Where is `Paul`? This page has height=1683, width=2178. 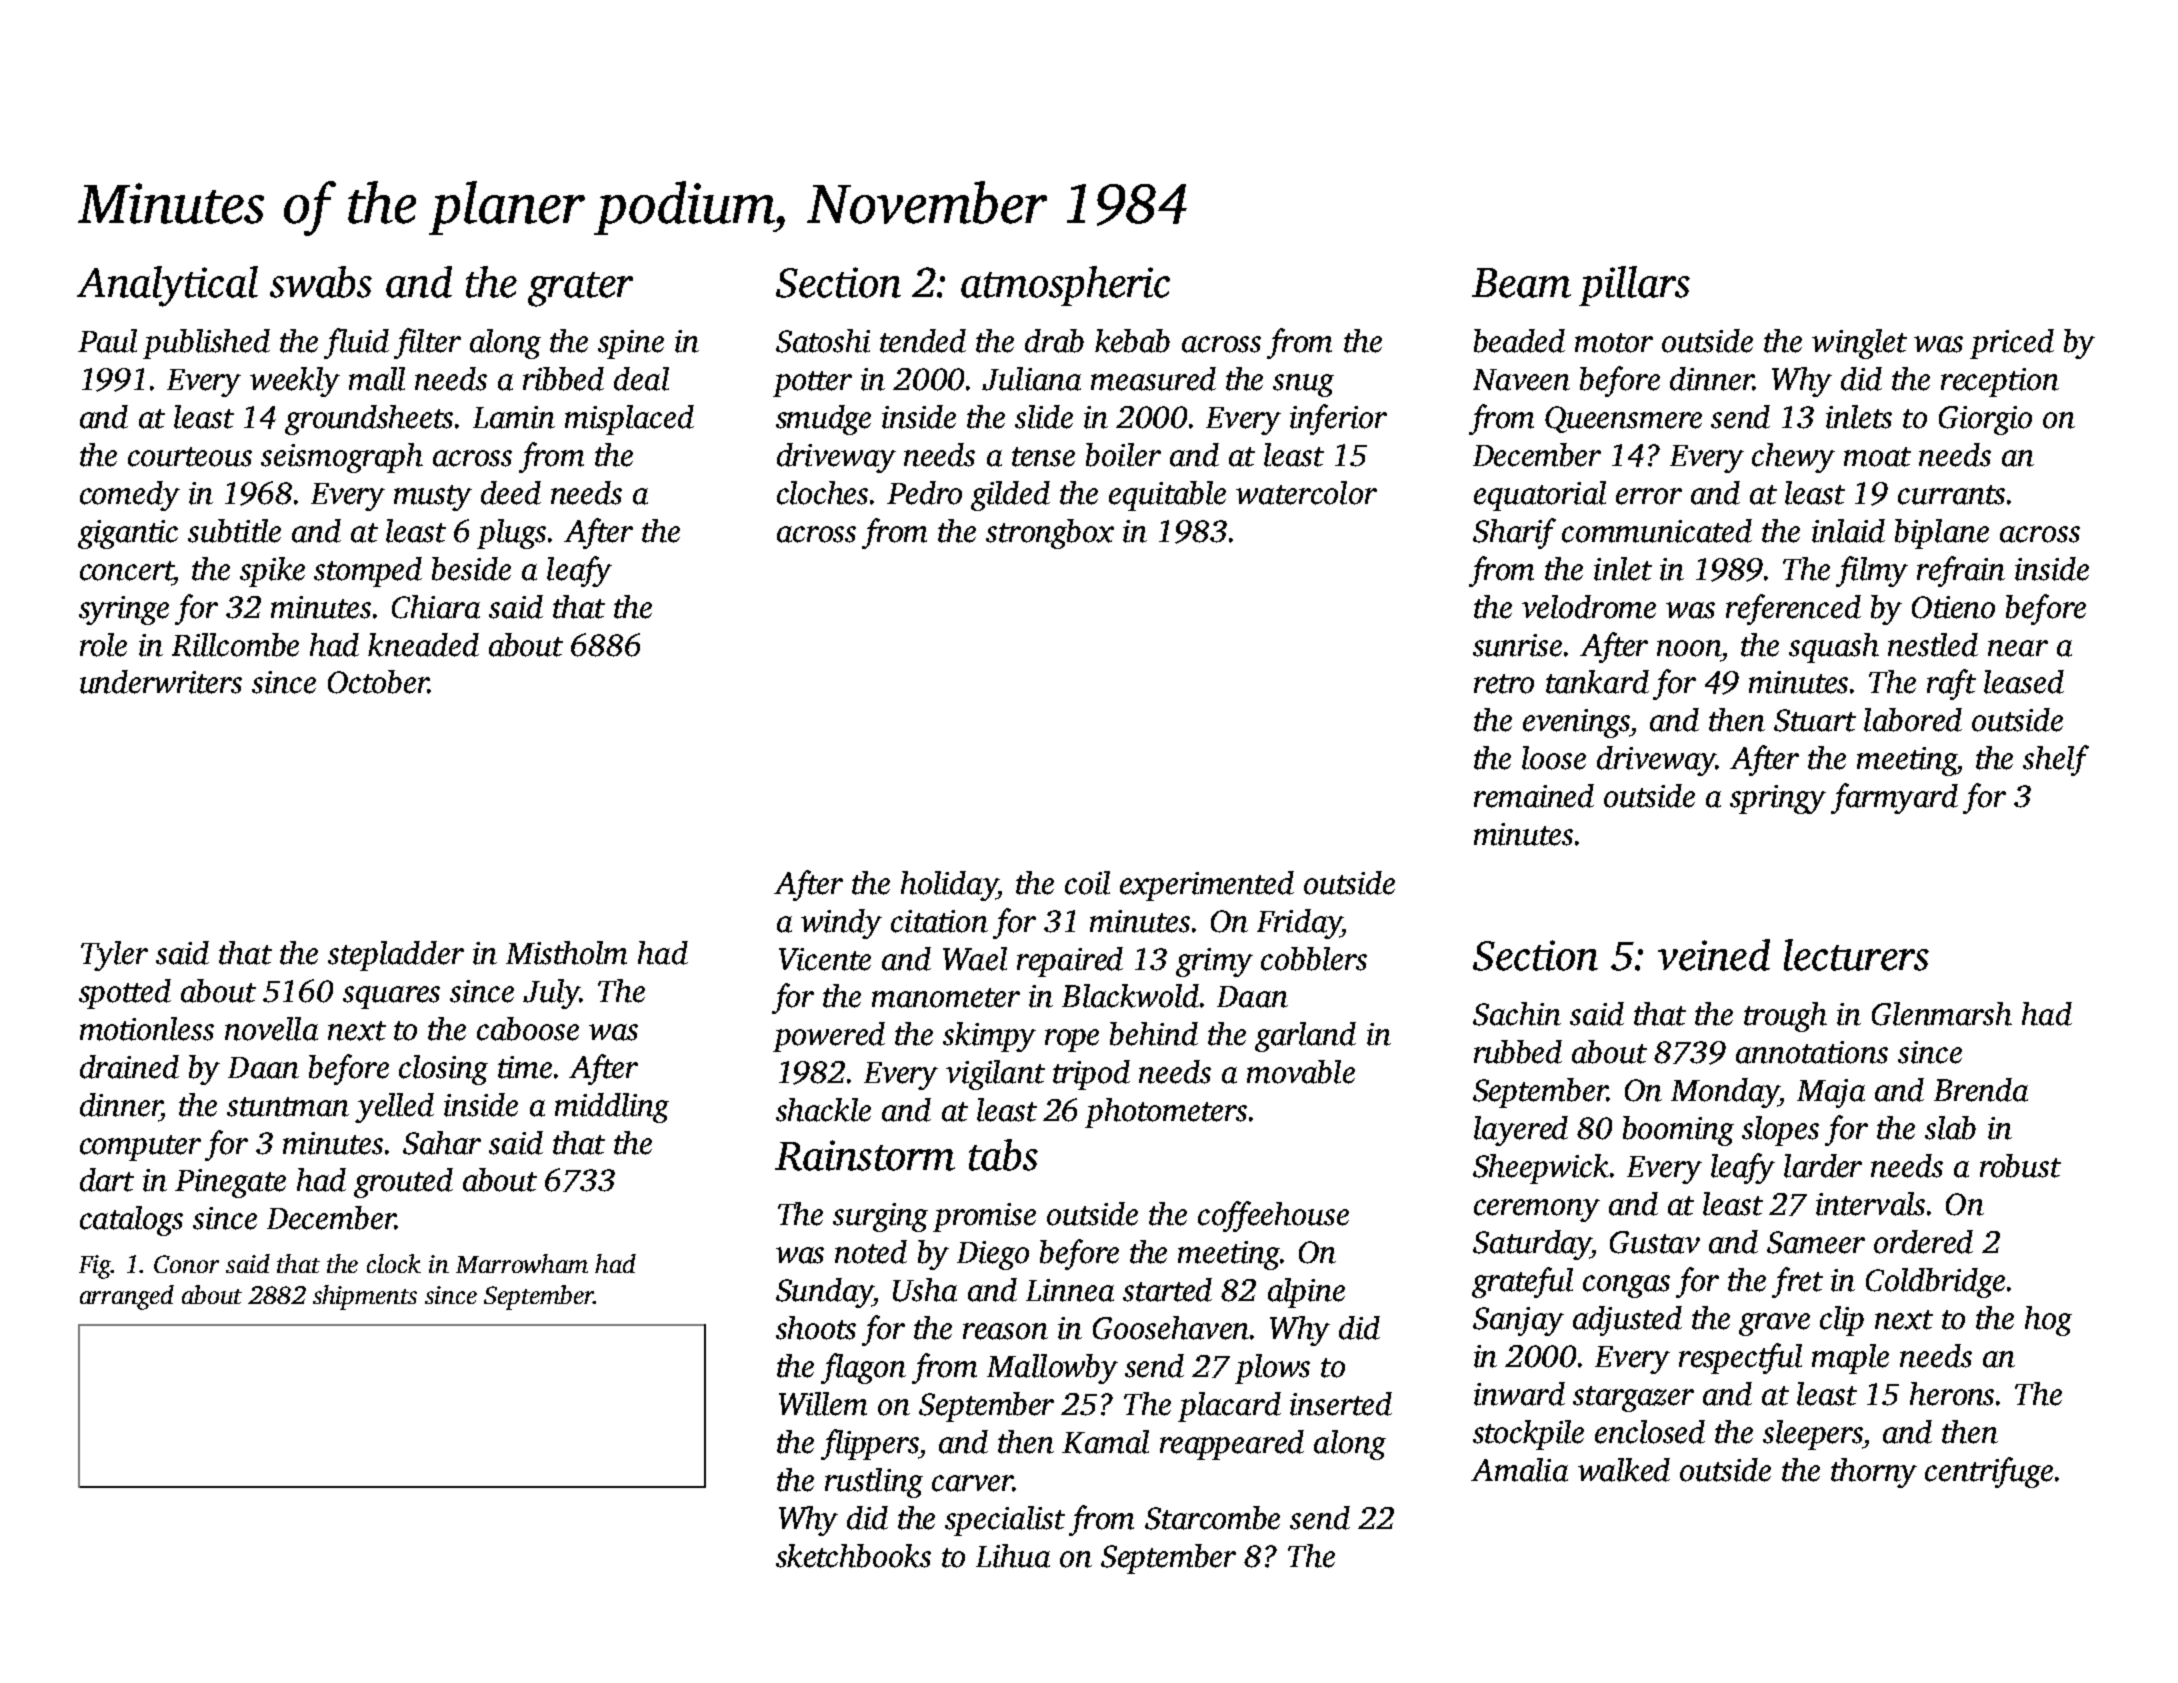
Paul is located at coordinates (107, 341).
